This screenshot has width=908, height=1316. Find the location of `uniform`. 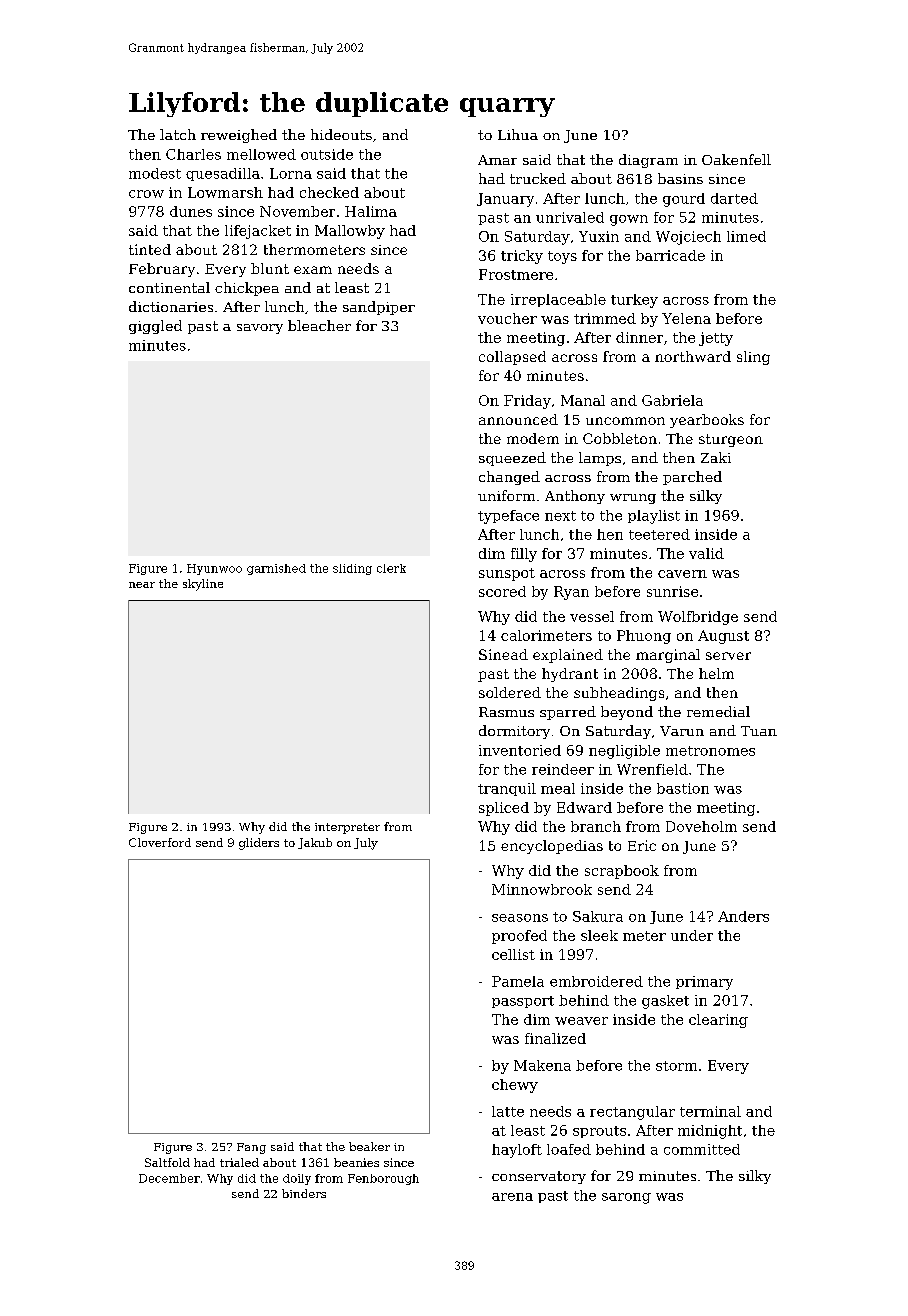

uniform is located at coordinates (506, 495).
